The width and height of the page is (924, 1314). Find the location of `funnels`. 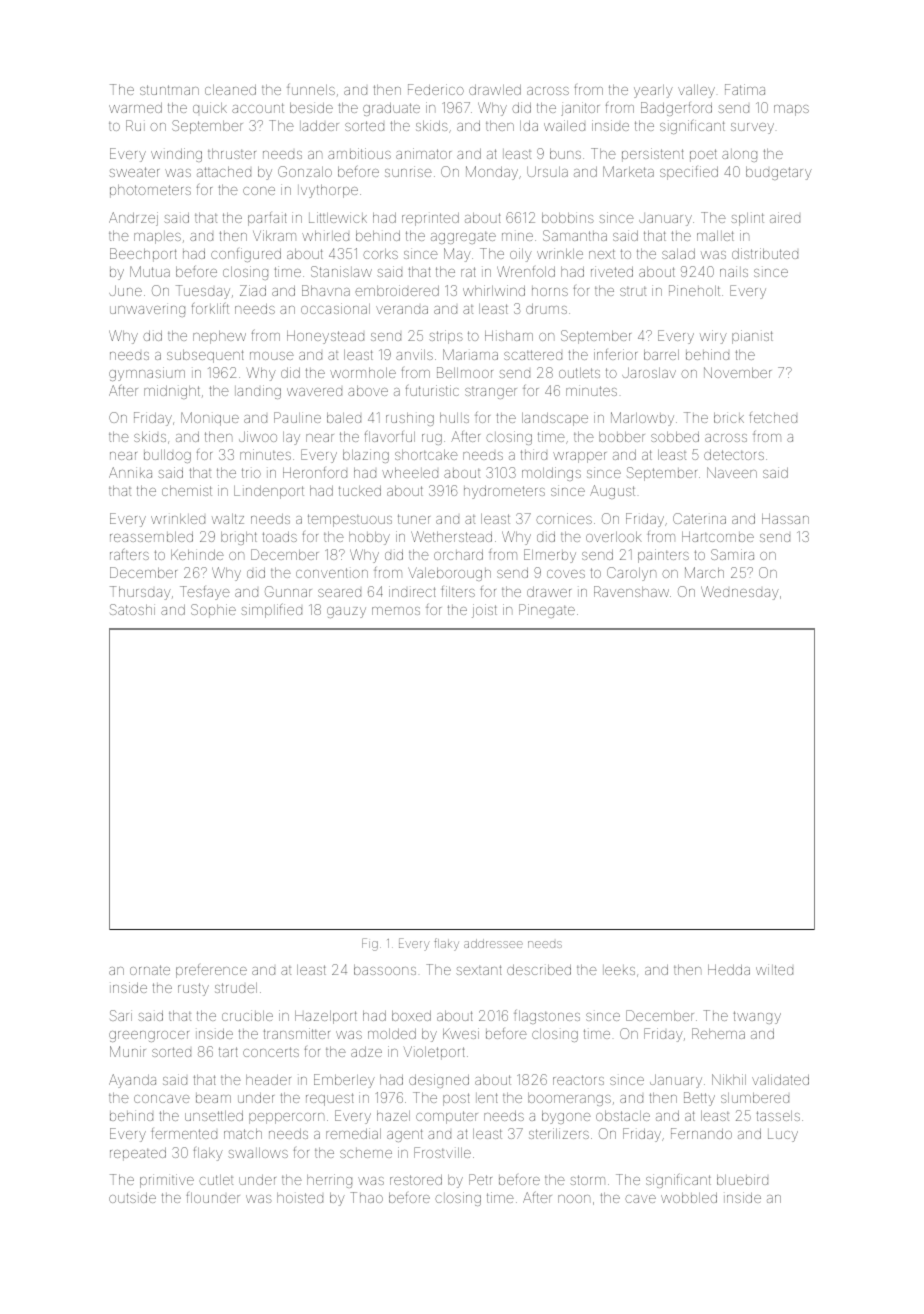

funnels is located at coordinates (311, 89).
